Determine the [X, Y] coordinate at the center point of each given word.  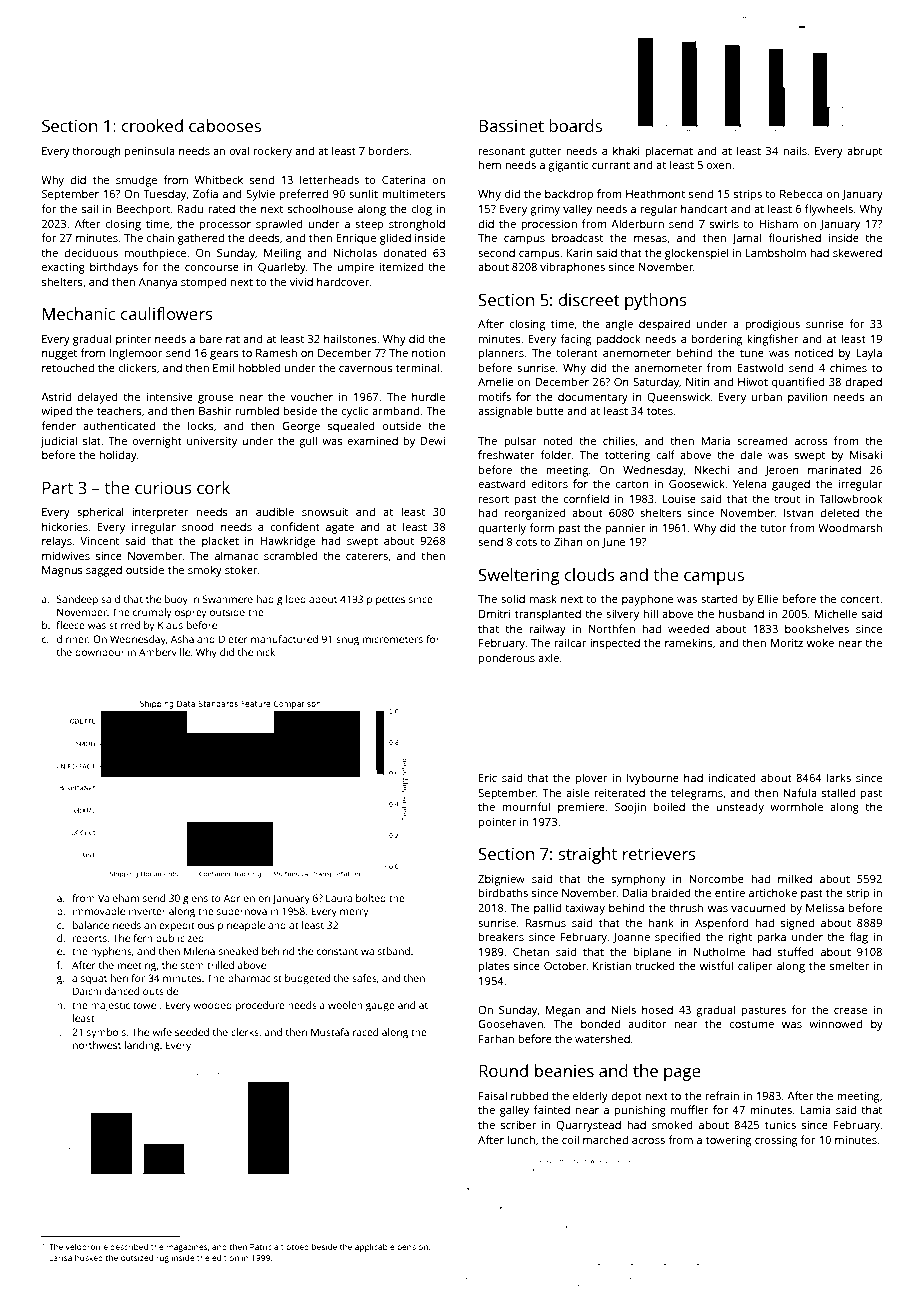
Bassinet [511, 126]
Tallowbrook [850, 498]
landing [142, 1046]
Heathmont [655, 193]
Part [58, 488]
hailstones [350, 338]
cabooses [225, 125]
